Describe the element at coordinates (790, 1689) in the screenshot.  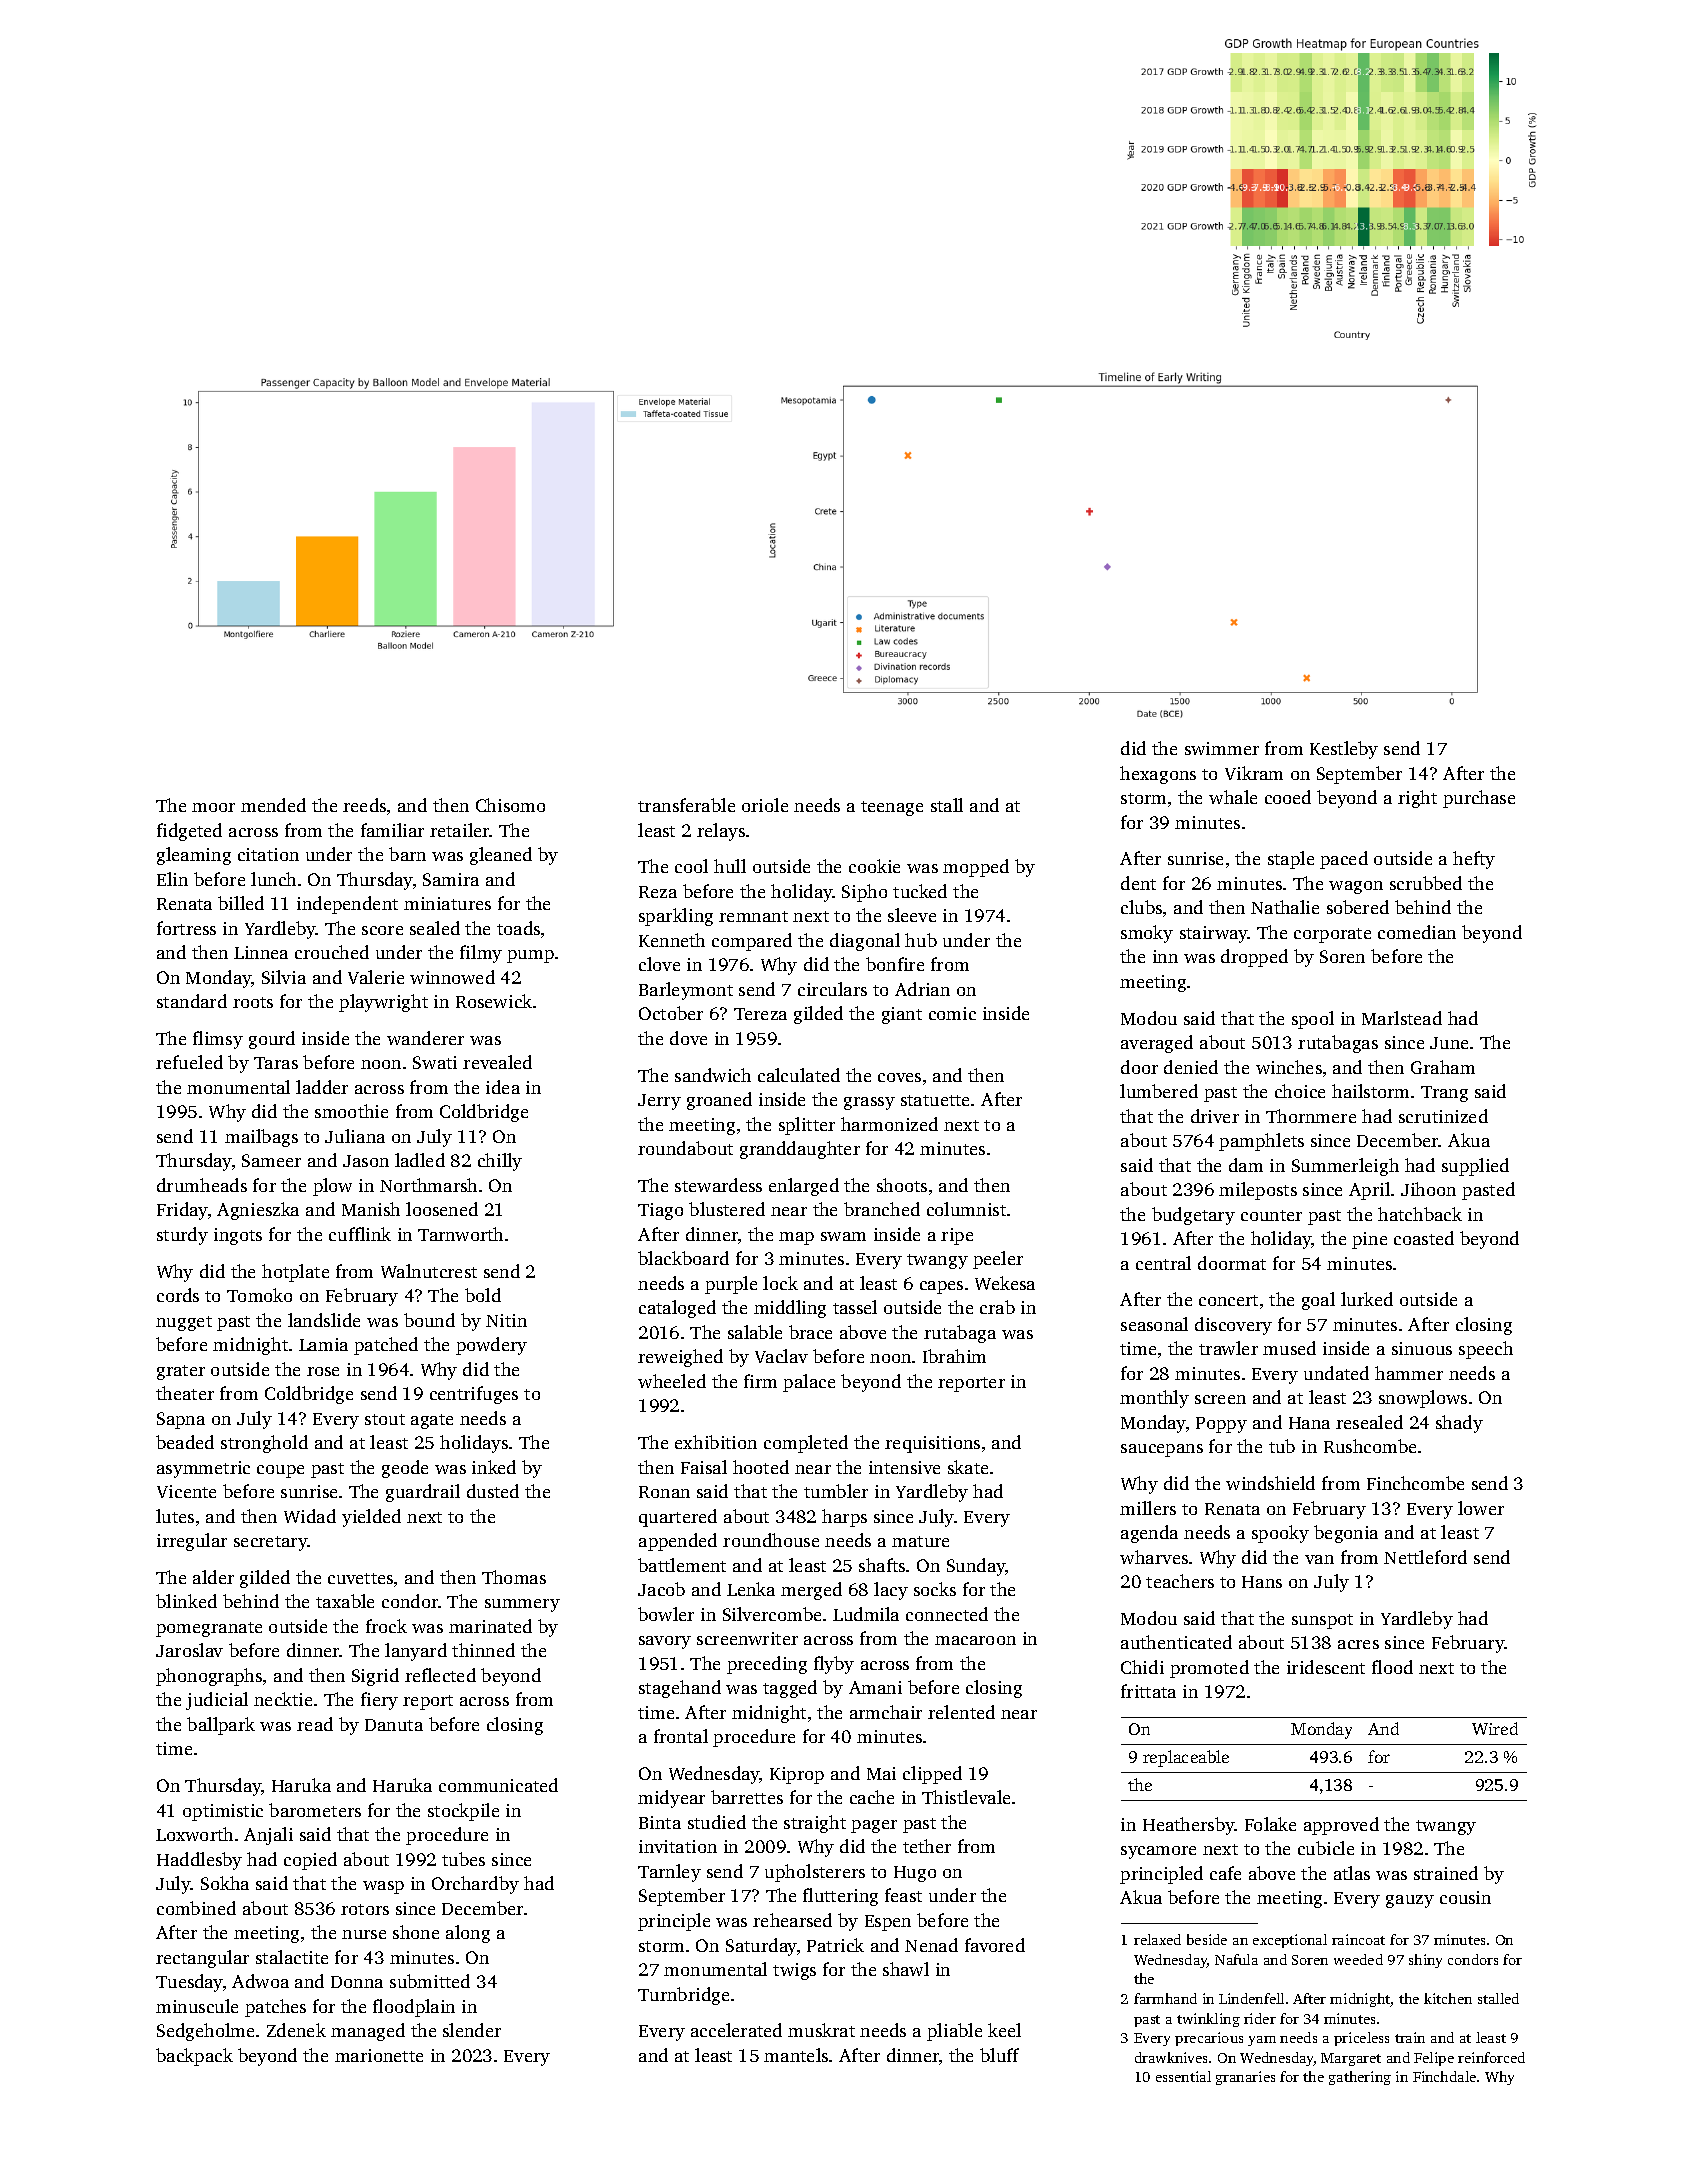
I see `tagged` at that location.
